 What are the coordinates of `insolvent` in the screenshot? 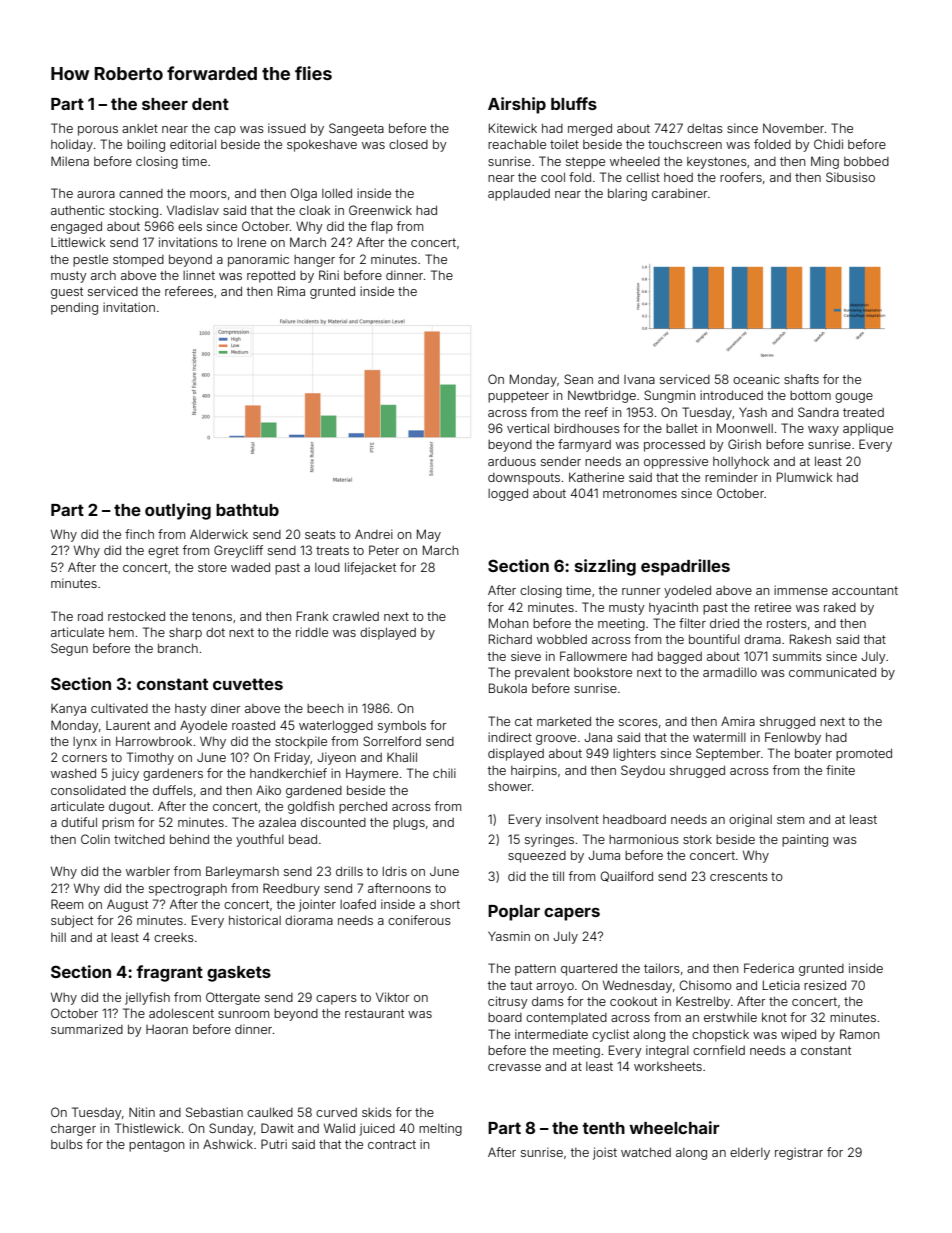 It's located at (572, 819).
